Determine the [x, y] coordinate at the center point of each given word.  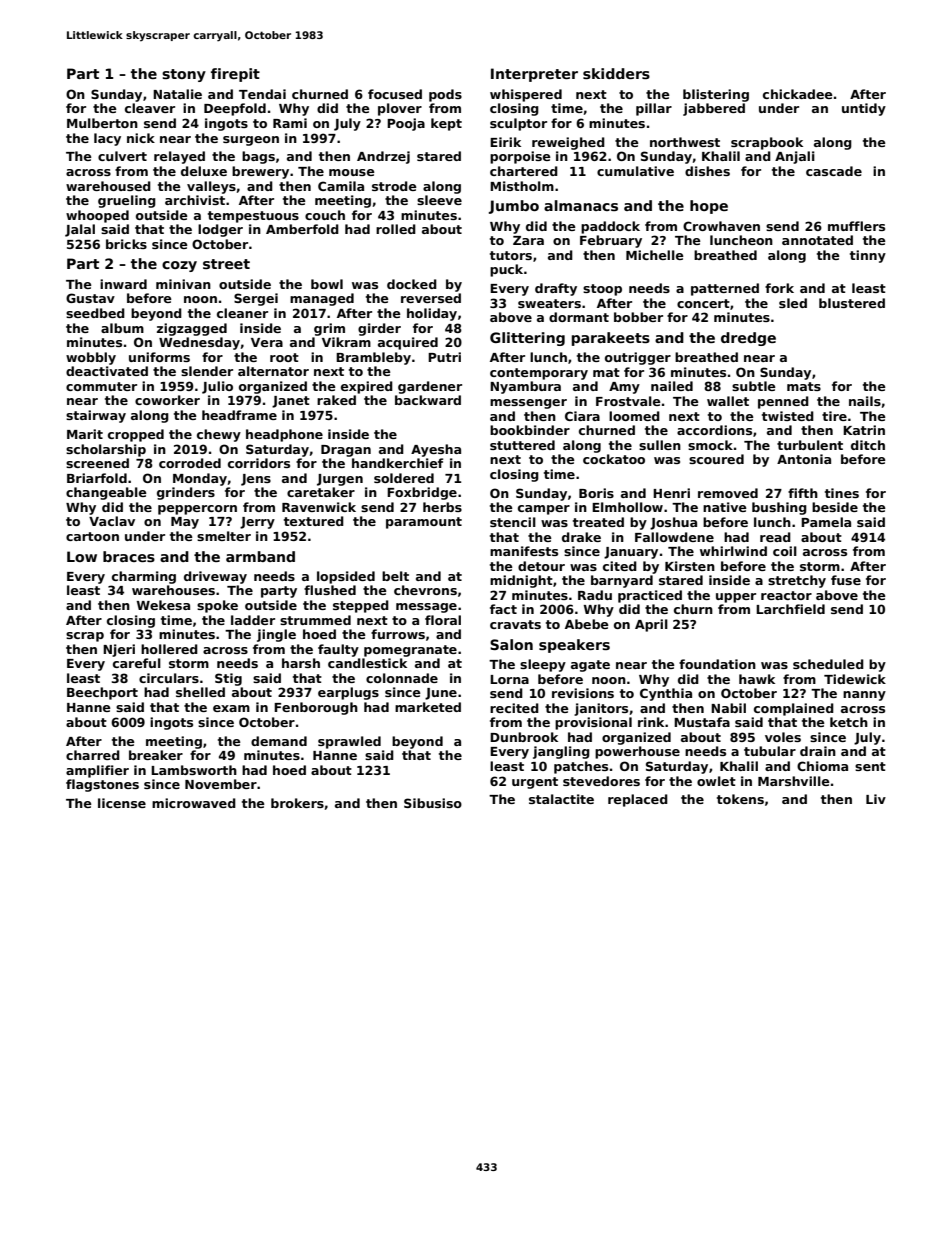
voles [783, 737]
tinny [868, 256]
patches [581, 767]
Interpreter [534, 75]
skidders [616, 73]
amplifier [97, 771]
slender [207, 371]
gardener [430, 387]
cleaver [150, 108]
